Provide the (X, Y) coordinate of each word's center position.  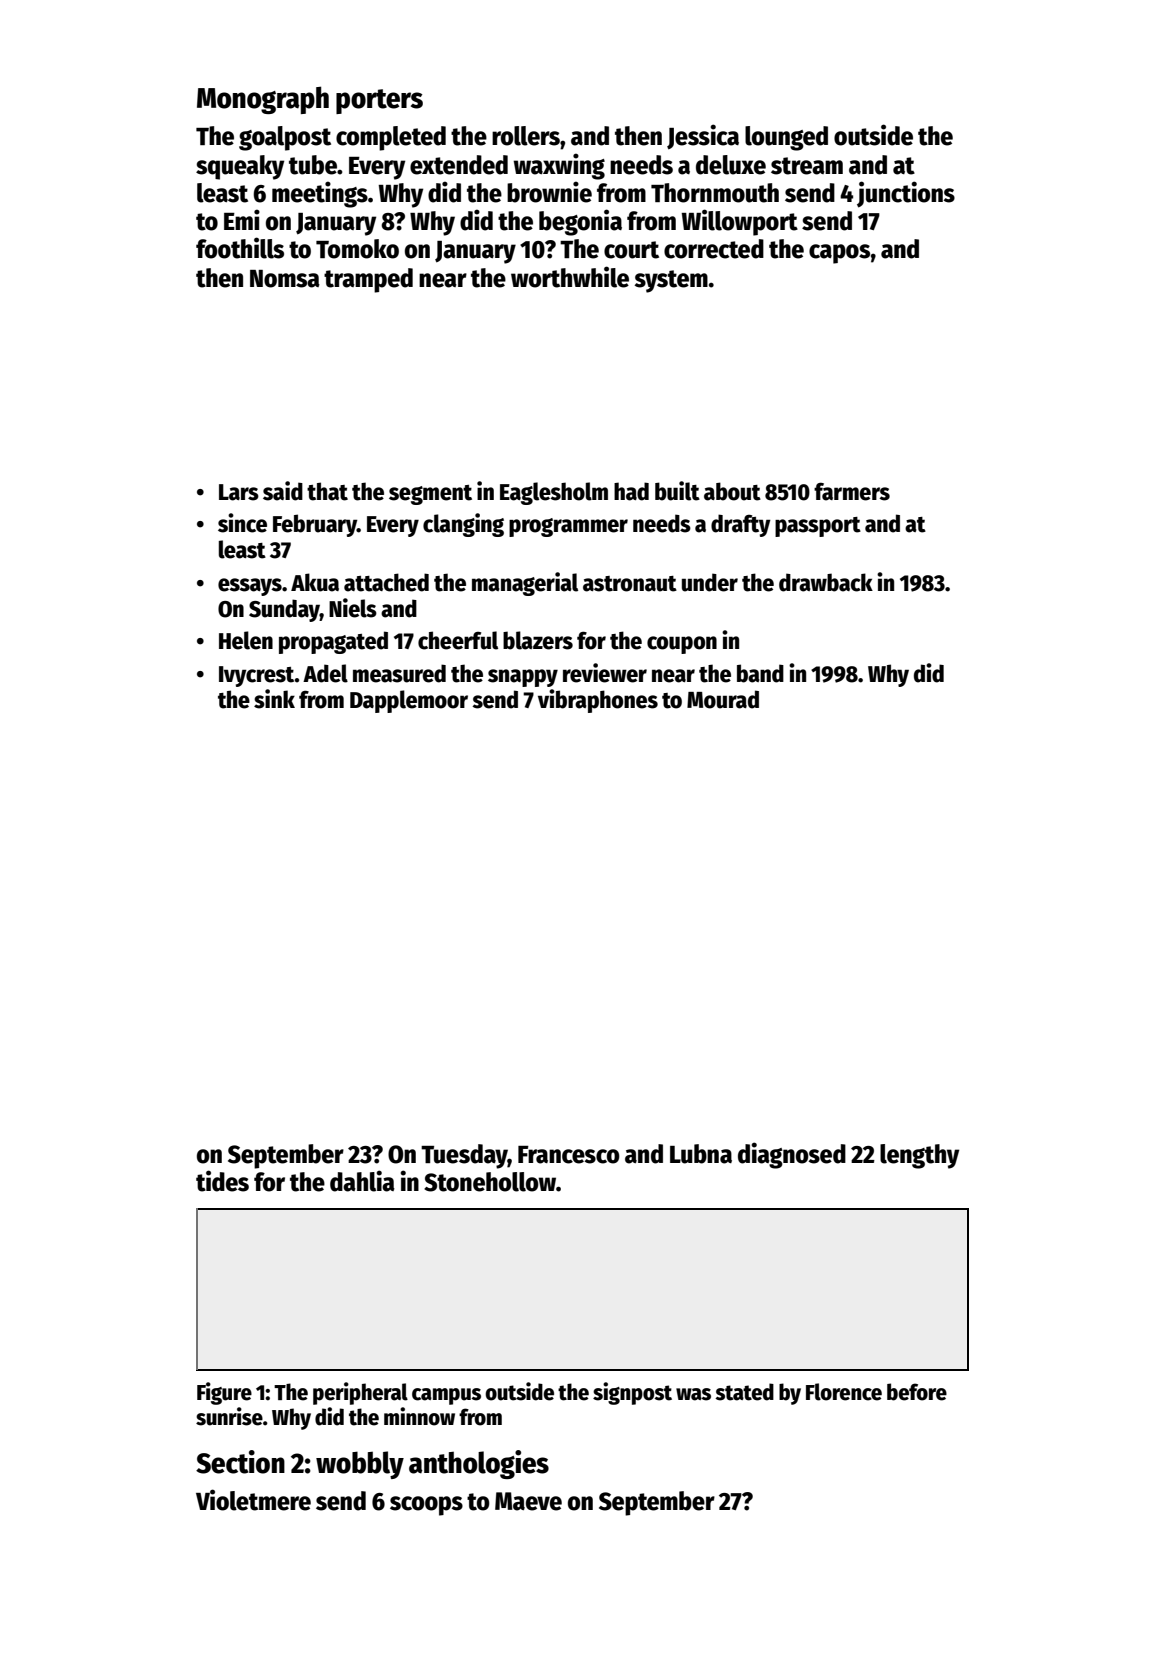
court (631, 250)
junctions (906, 194)
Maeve (528, 1501)
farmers (852, 491)
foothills (240, 248)
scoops (426, 1506)
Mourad (723, 699)
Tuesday (464, 1156)
